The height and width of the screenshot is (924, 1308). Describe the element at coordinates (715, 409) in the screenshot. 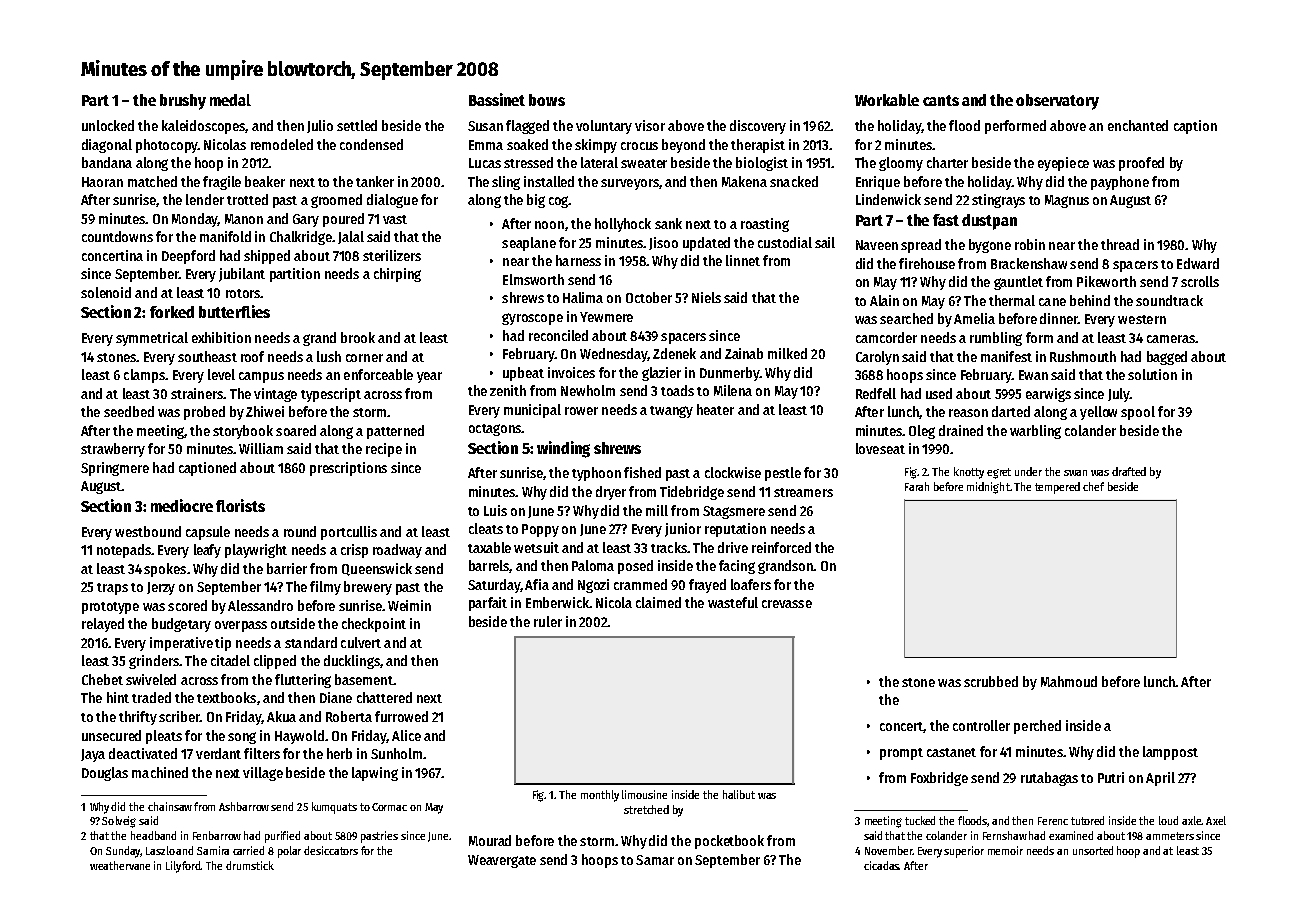

I see `heater` at that location.
